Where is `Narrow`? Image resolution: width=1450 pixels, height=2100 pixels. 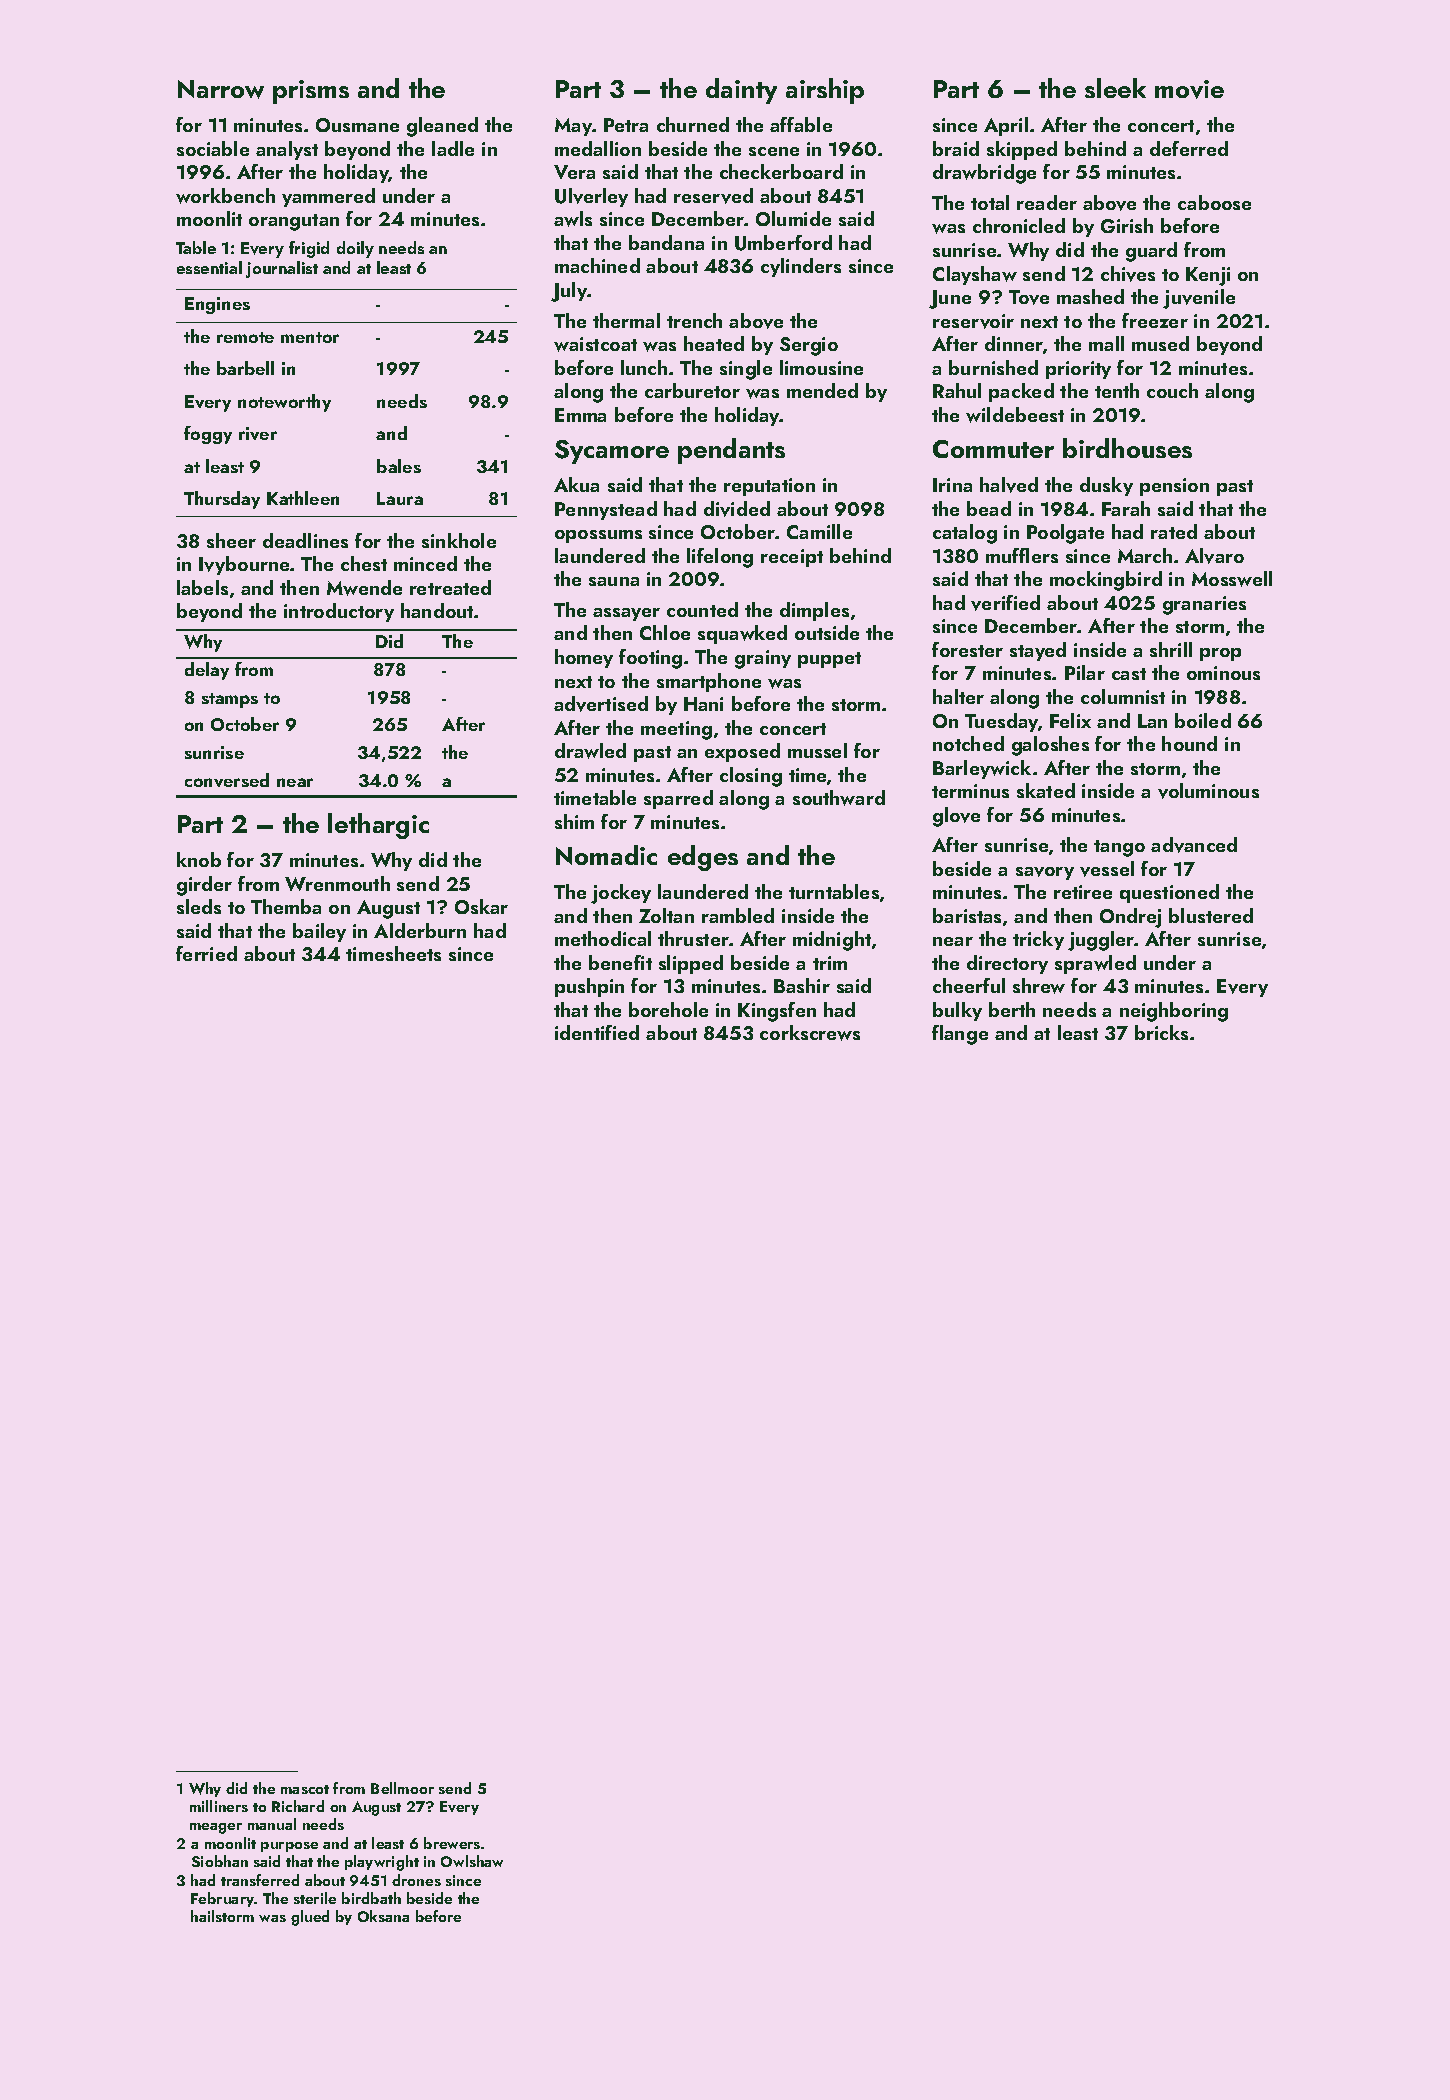
Narrow is located at coordinates (221, 89).
